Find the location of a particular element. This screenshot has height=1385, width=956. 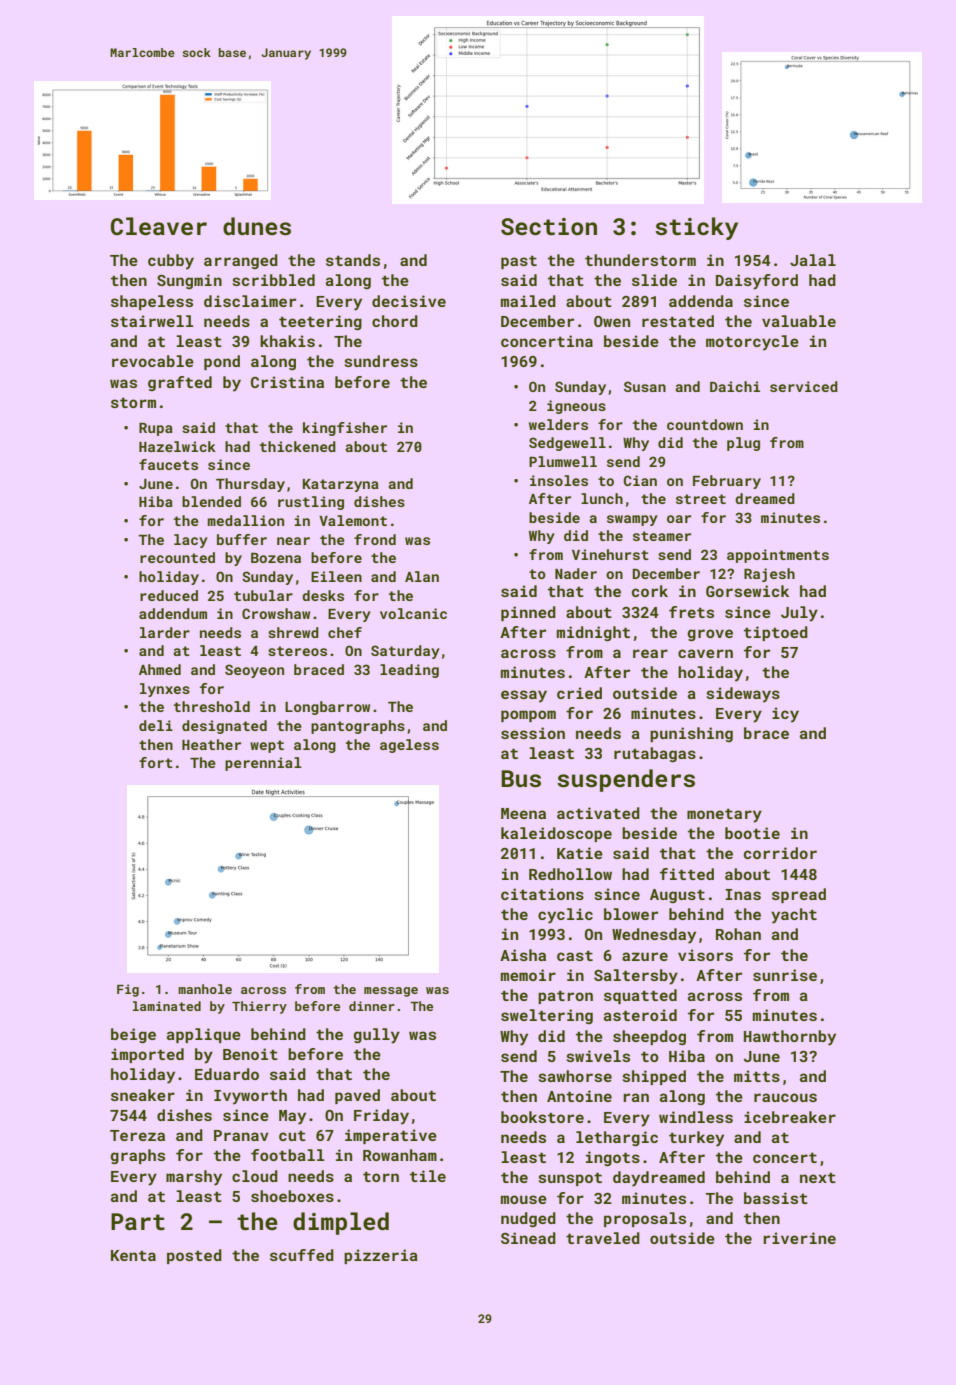

Inas is located at coordinates (743, 894).
